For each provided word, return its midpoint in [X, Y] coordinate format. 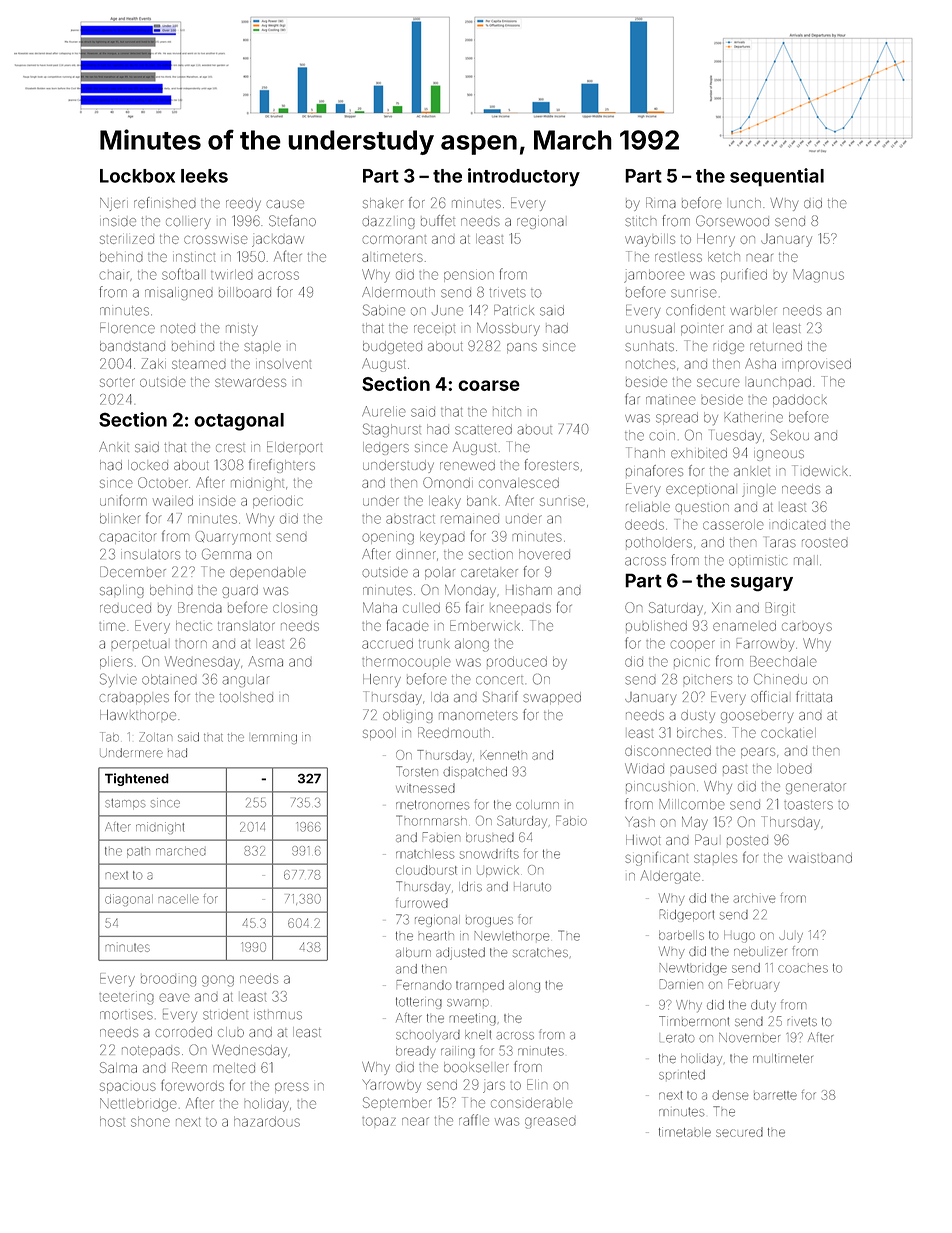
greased [550, 1123]
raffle [474, 1120]
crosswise [215, 239]
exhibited [699, 453]
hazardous [267, 1122]
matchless [425, 854]
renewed [467, 465]
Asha [760, 363]
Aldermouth [398, 292]
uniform [123, 500]
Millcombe [691, 804]
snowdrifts [489, 853]
